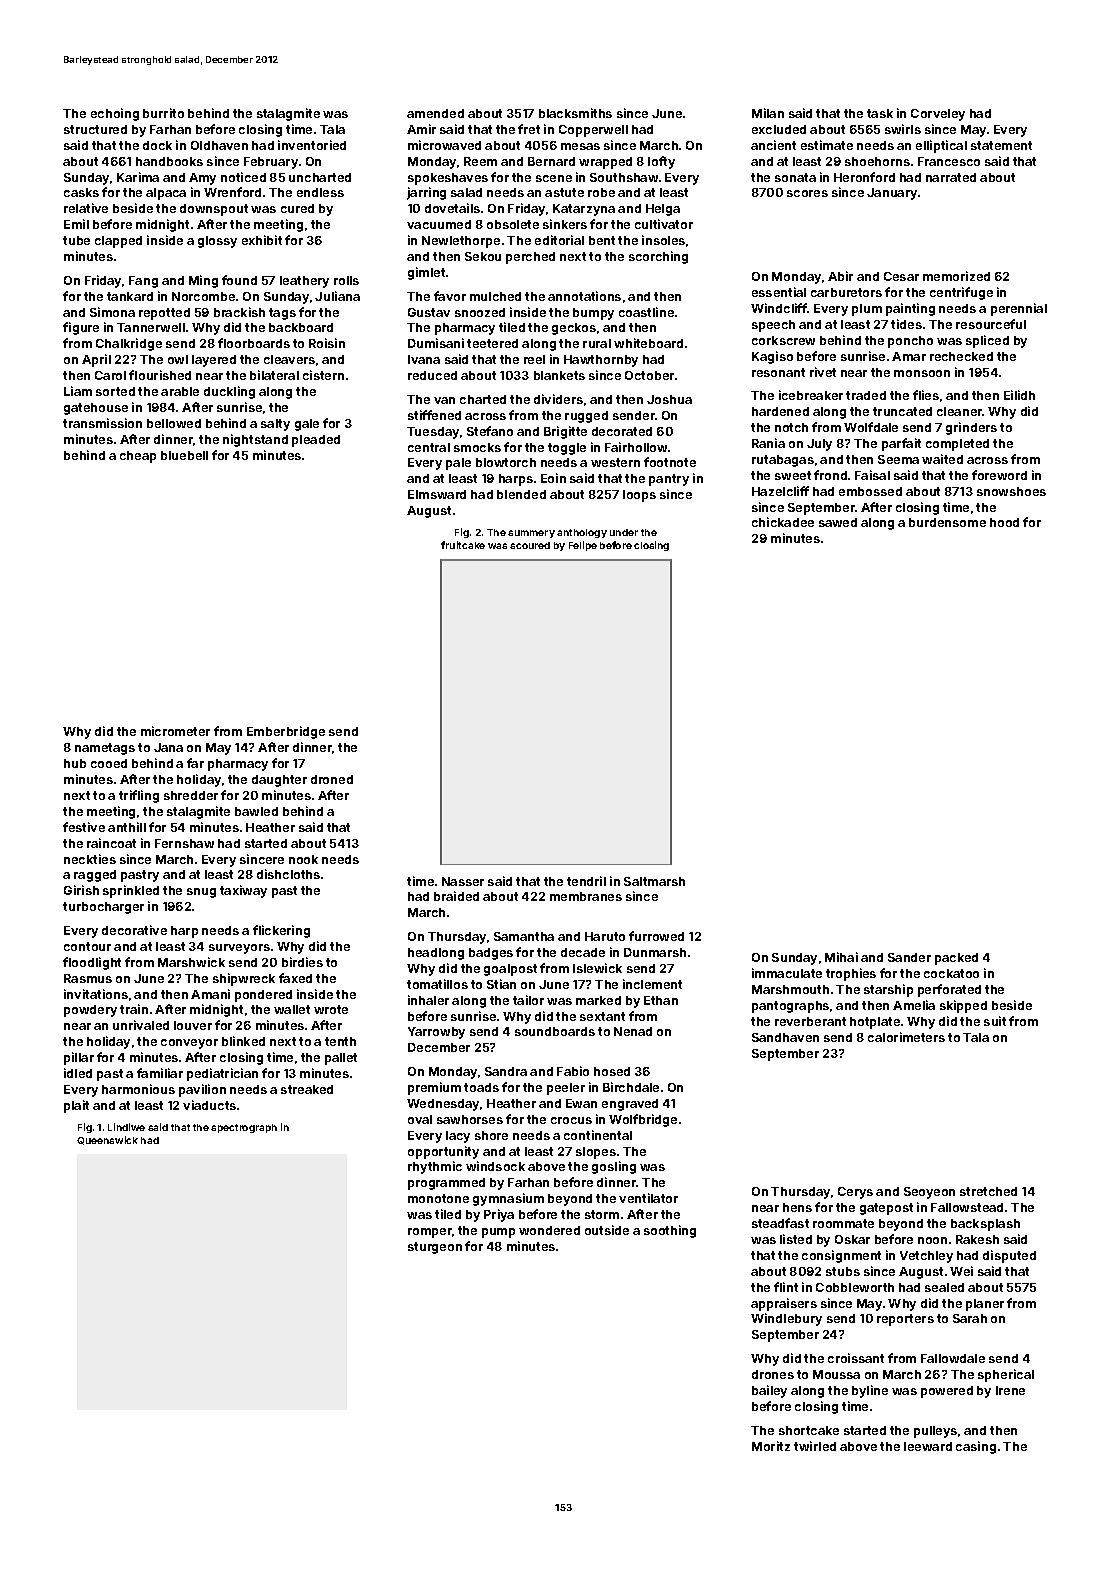  What do you see at coordinates (838, 522) in the screenshot?
I see `sawed` at bounding box center [838, 522].
